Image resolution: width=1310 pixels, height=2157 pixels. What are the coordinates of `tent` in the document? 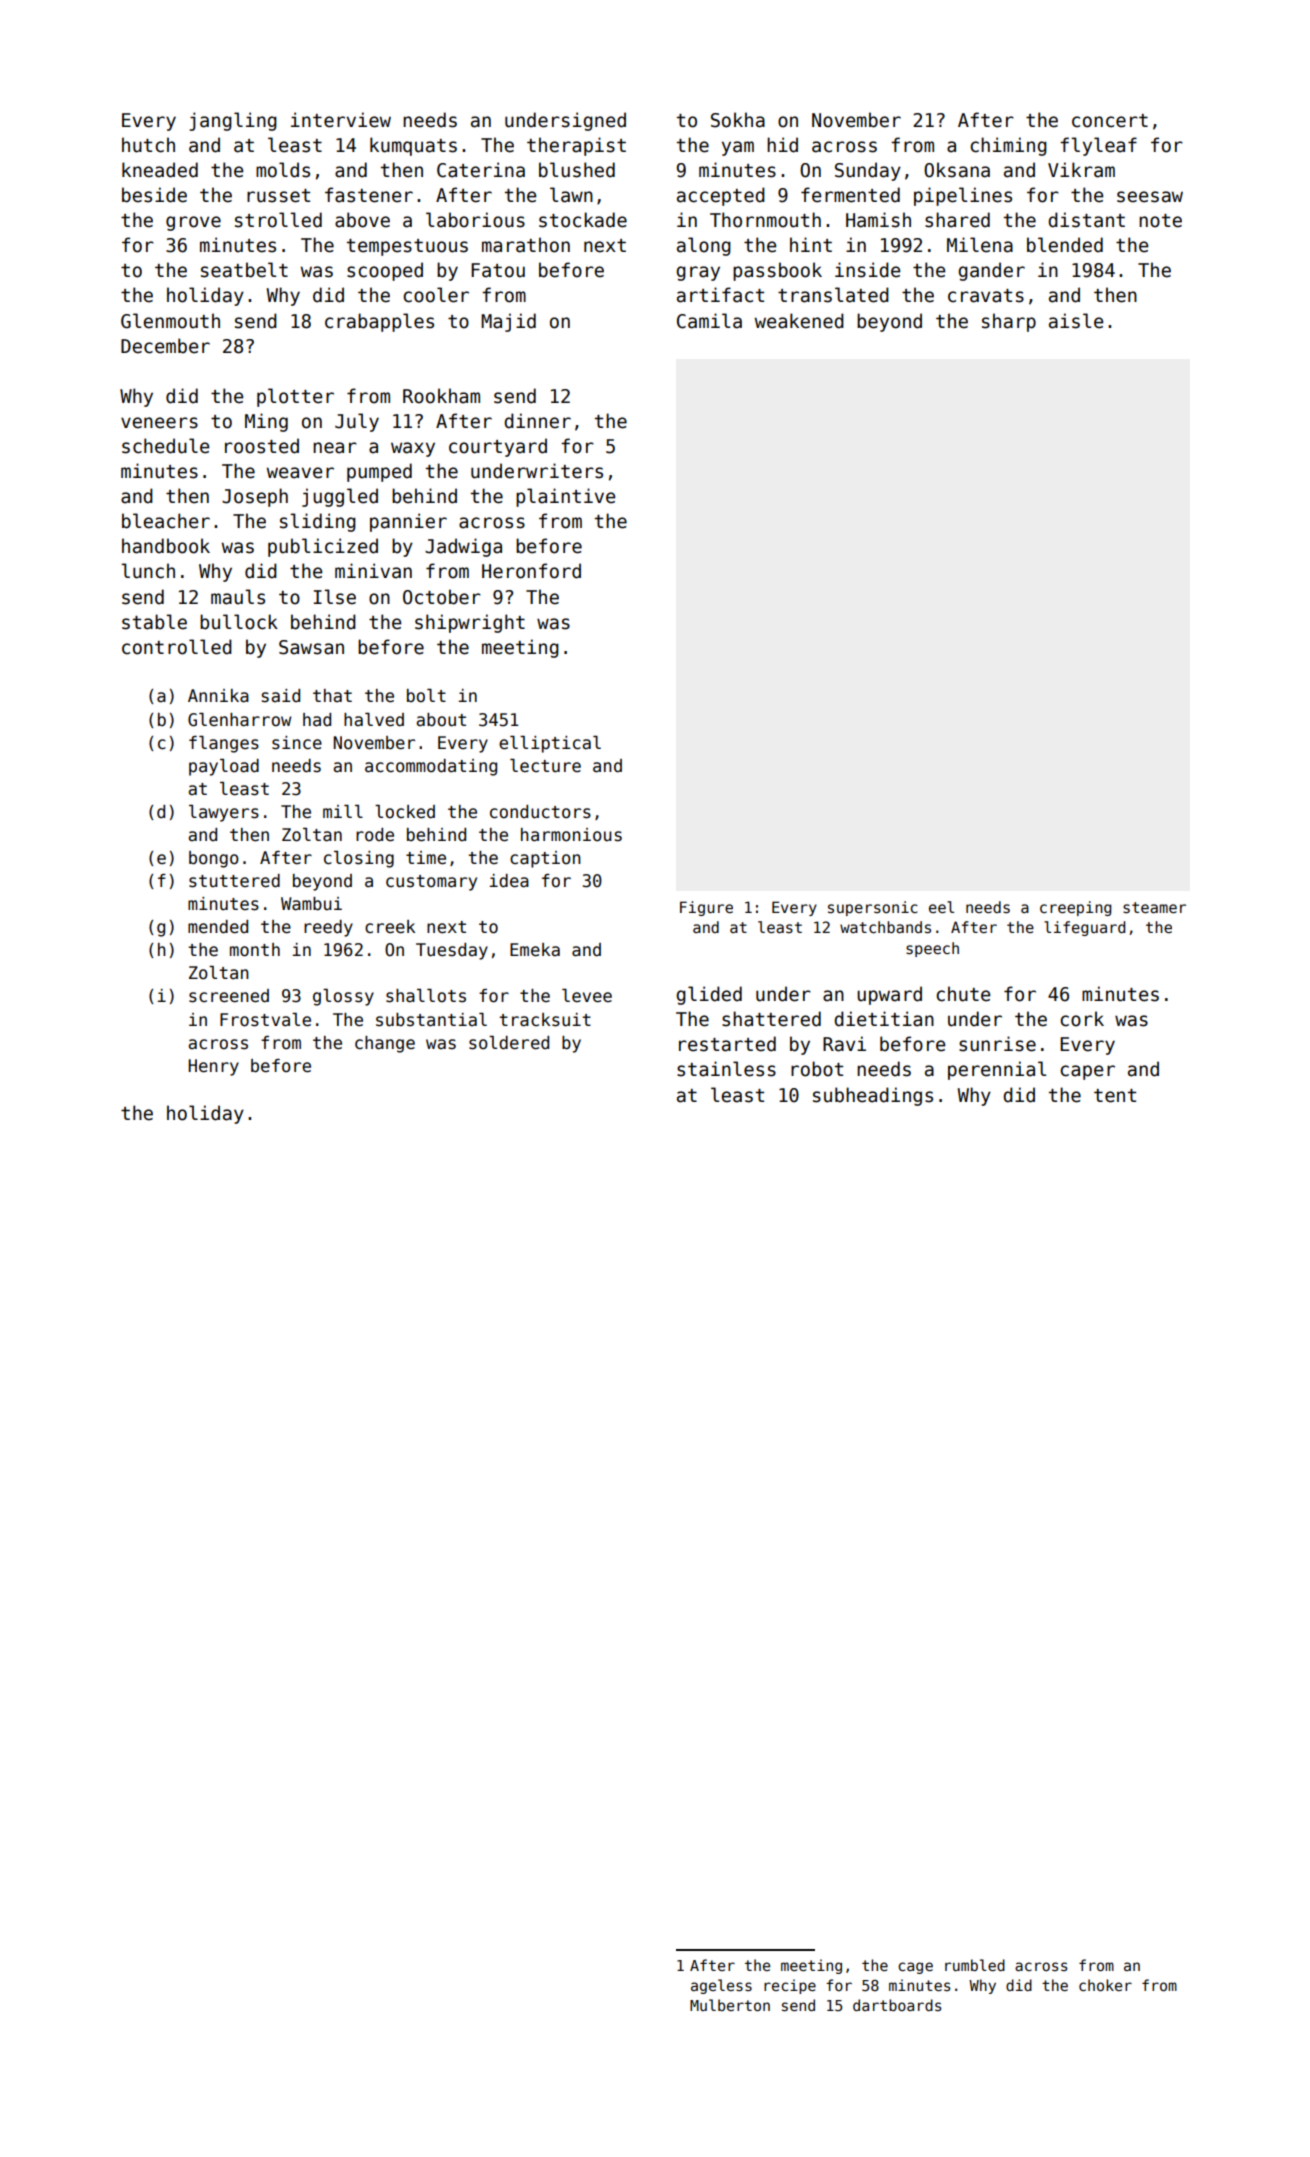 It's located at (1115, 1096).
